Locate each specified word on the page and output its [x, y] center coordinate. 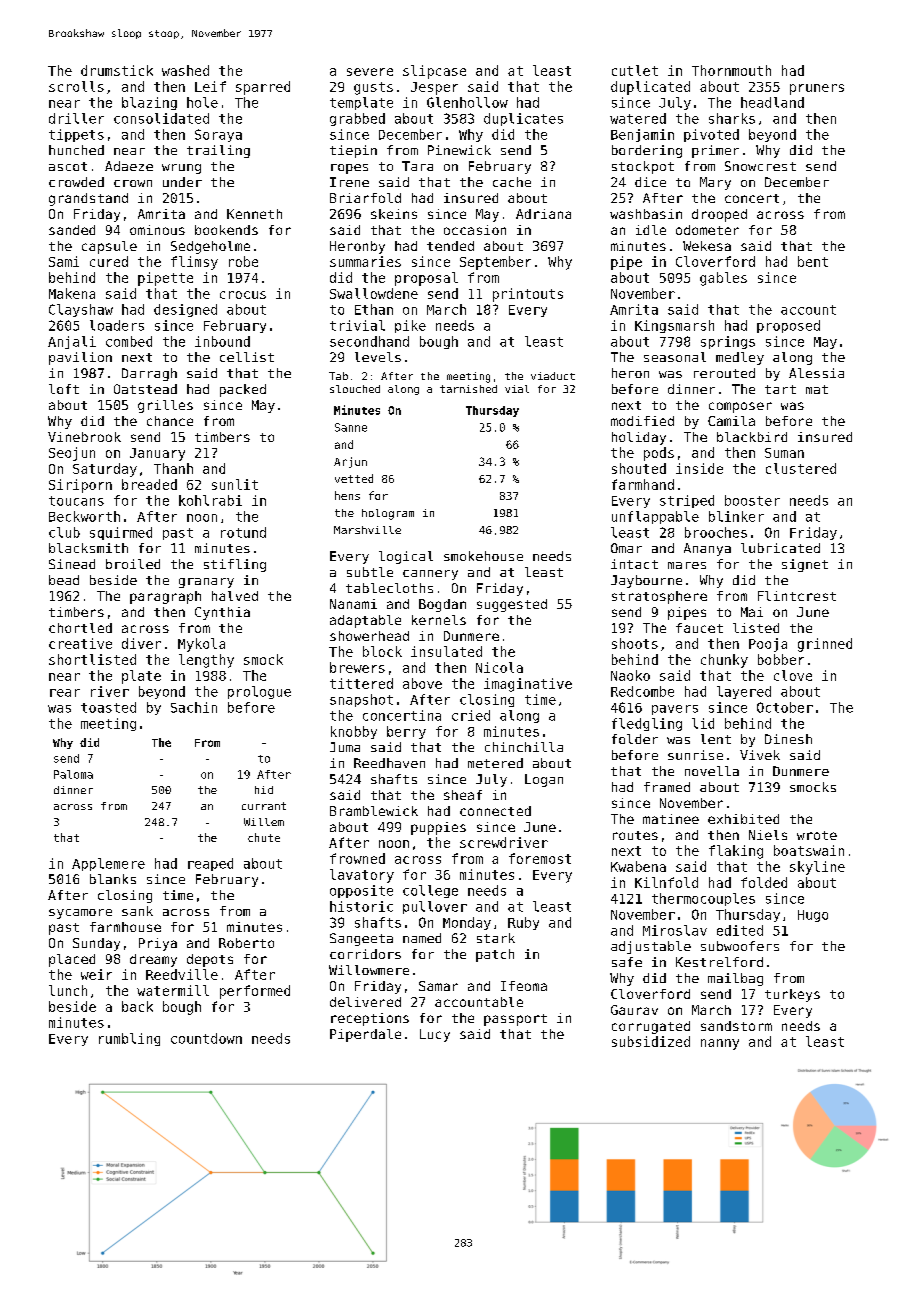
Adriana [543, 214]
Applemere [108, 864]
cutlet [635, 70]
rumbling [129, 1039]
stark [496, 938]
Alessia [816, 373]
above [422, 683]
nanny [720, 1044]
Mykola [201, 645]
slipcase [434, 72]
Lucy [435, 1035]
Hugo [813, 916]
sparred [263, 88]
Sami [64, 261]
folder [635, 739]
